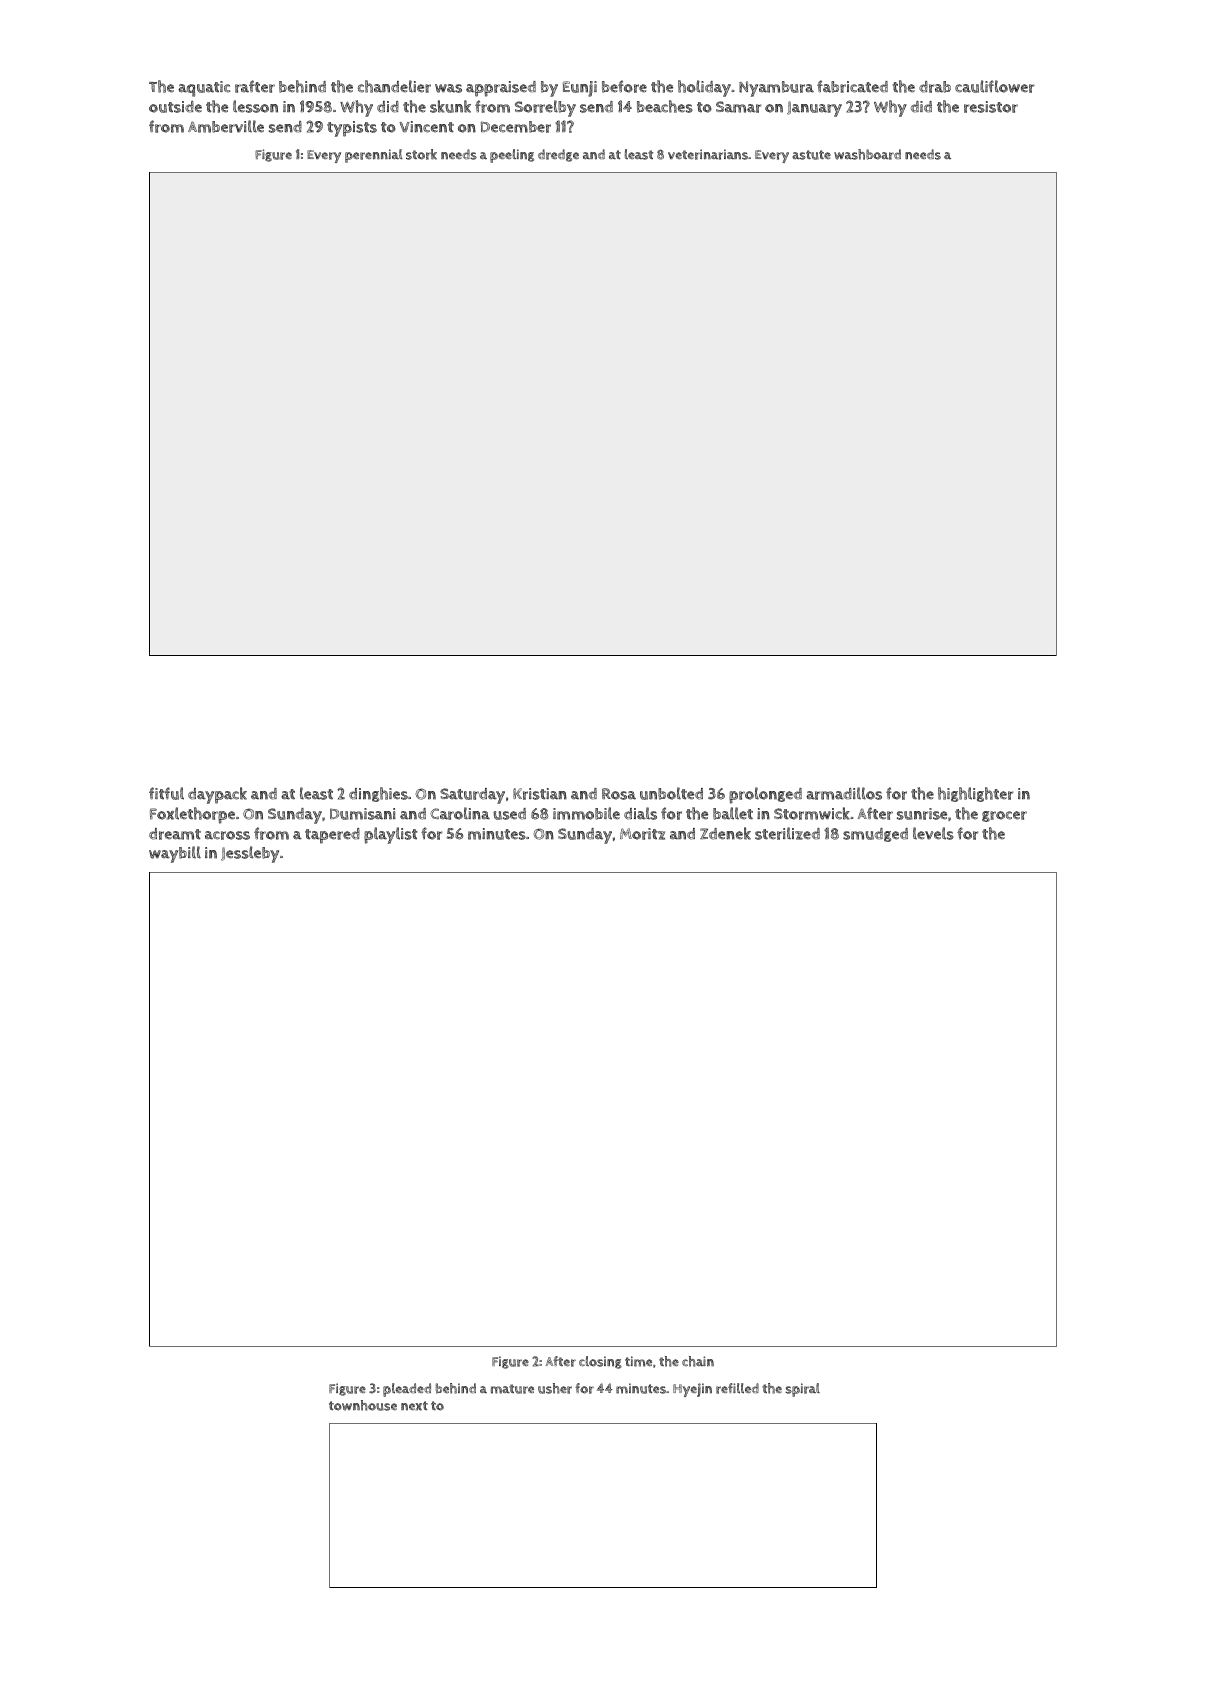  Describe the element at coordinates (787, 833) in the page. I see `sterilized` at that location.
